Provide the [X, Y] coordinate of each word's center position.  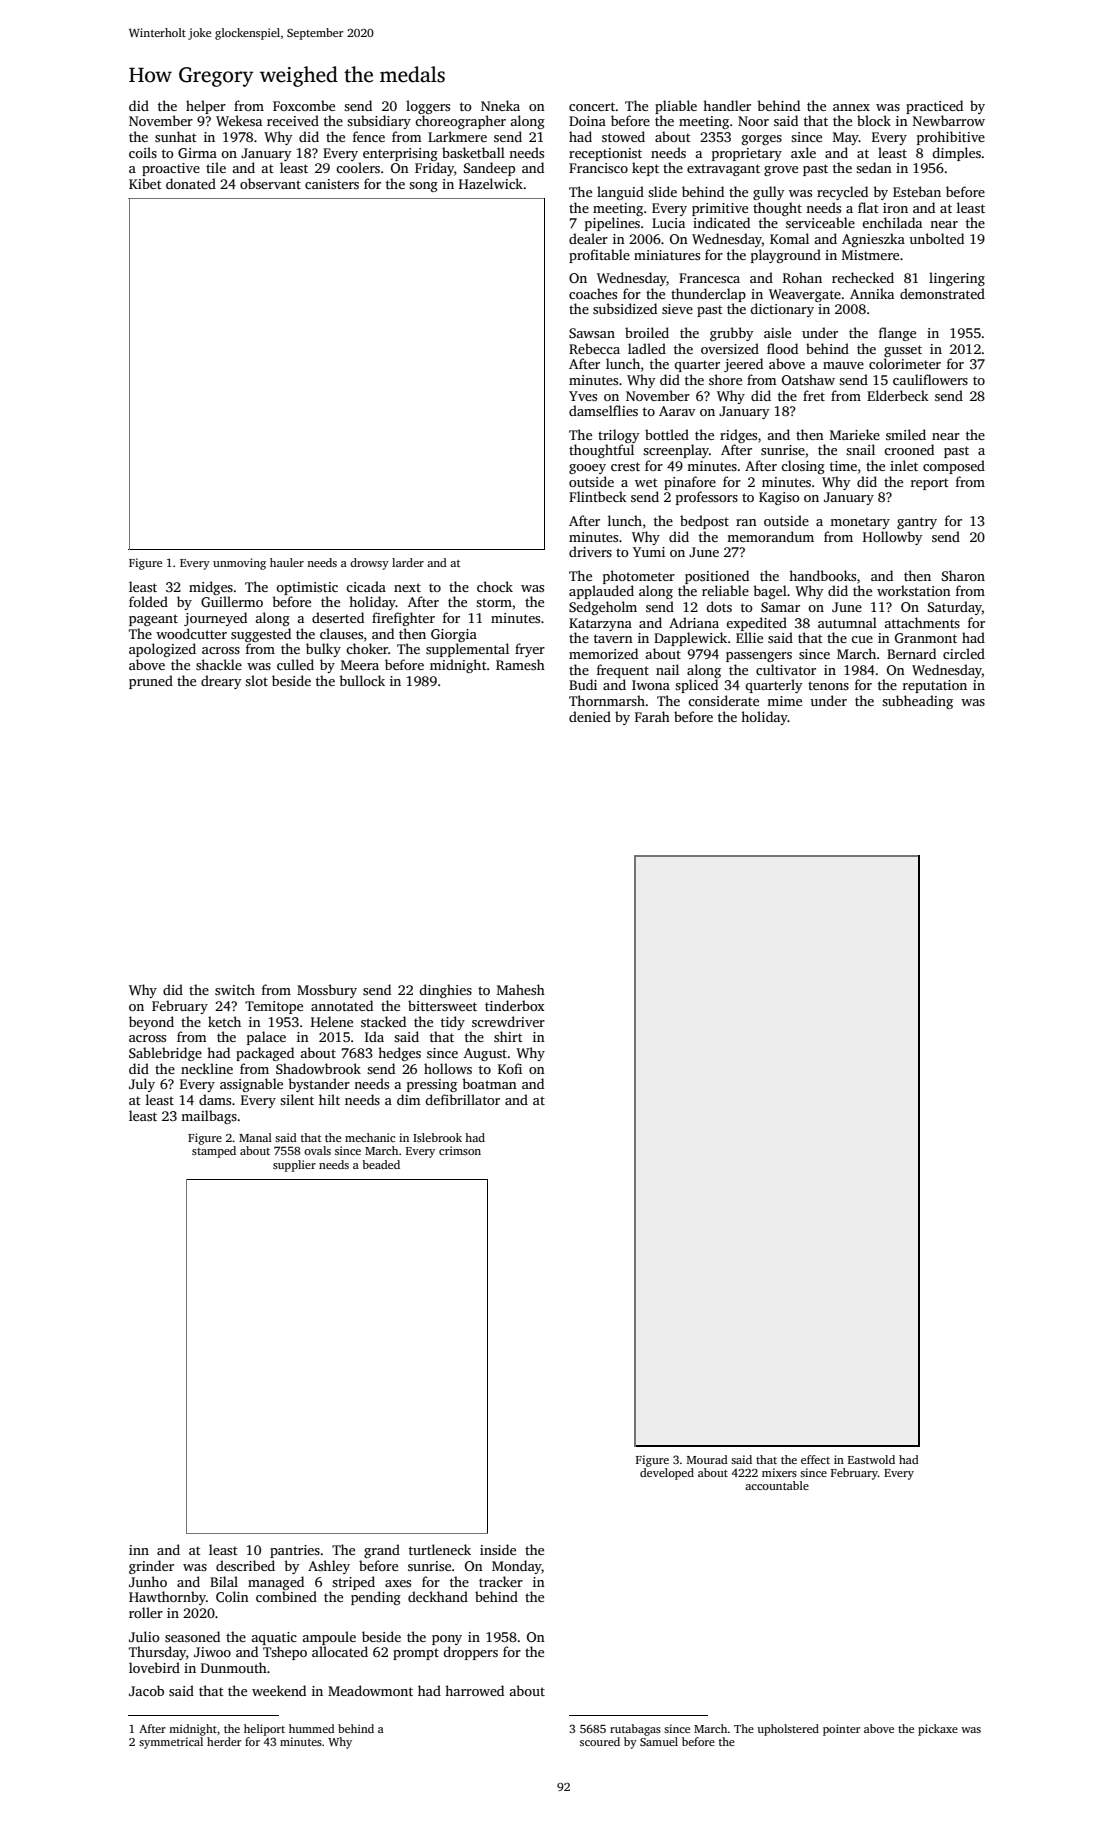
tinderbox [515, 1005]
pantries [295, 1551]
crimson [460, 1150]
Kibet [145, 183]
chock [495, 586]
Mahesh [521, 989]
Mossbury [327, 991]
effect [815, 1459]
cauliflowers [930, 379]
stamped [214, 1152]
